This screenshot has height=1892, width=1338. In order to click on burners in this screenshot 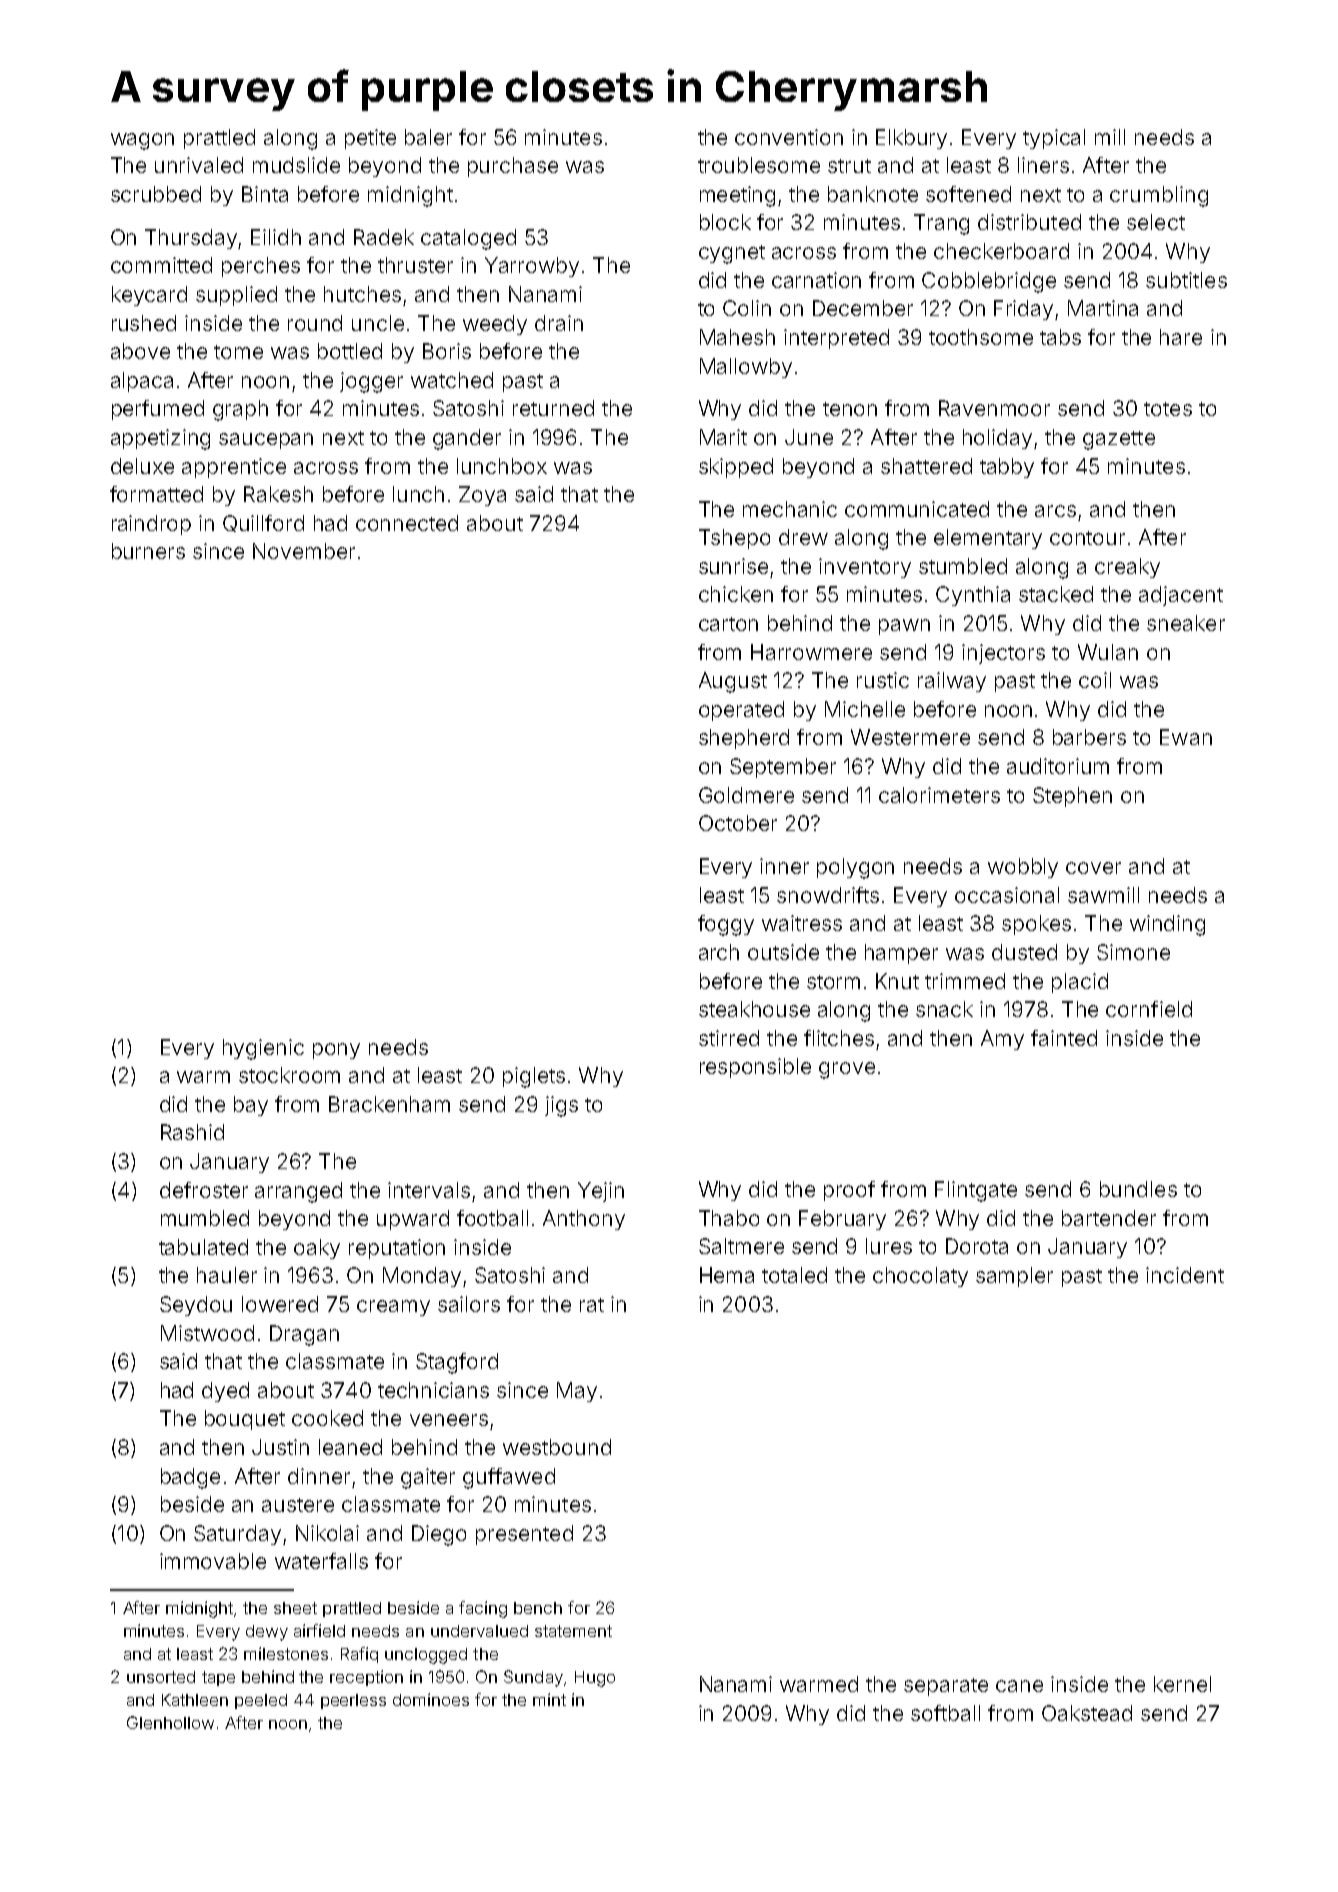, I will do `click(148, 551)`.
